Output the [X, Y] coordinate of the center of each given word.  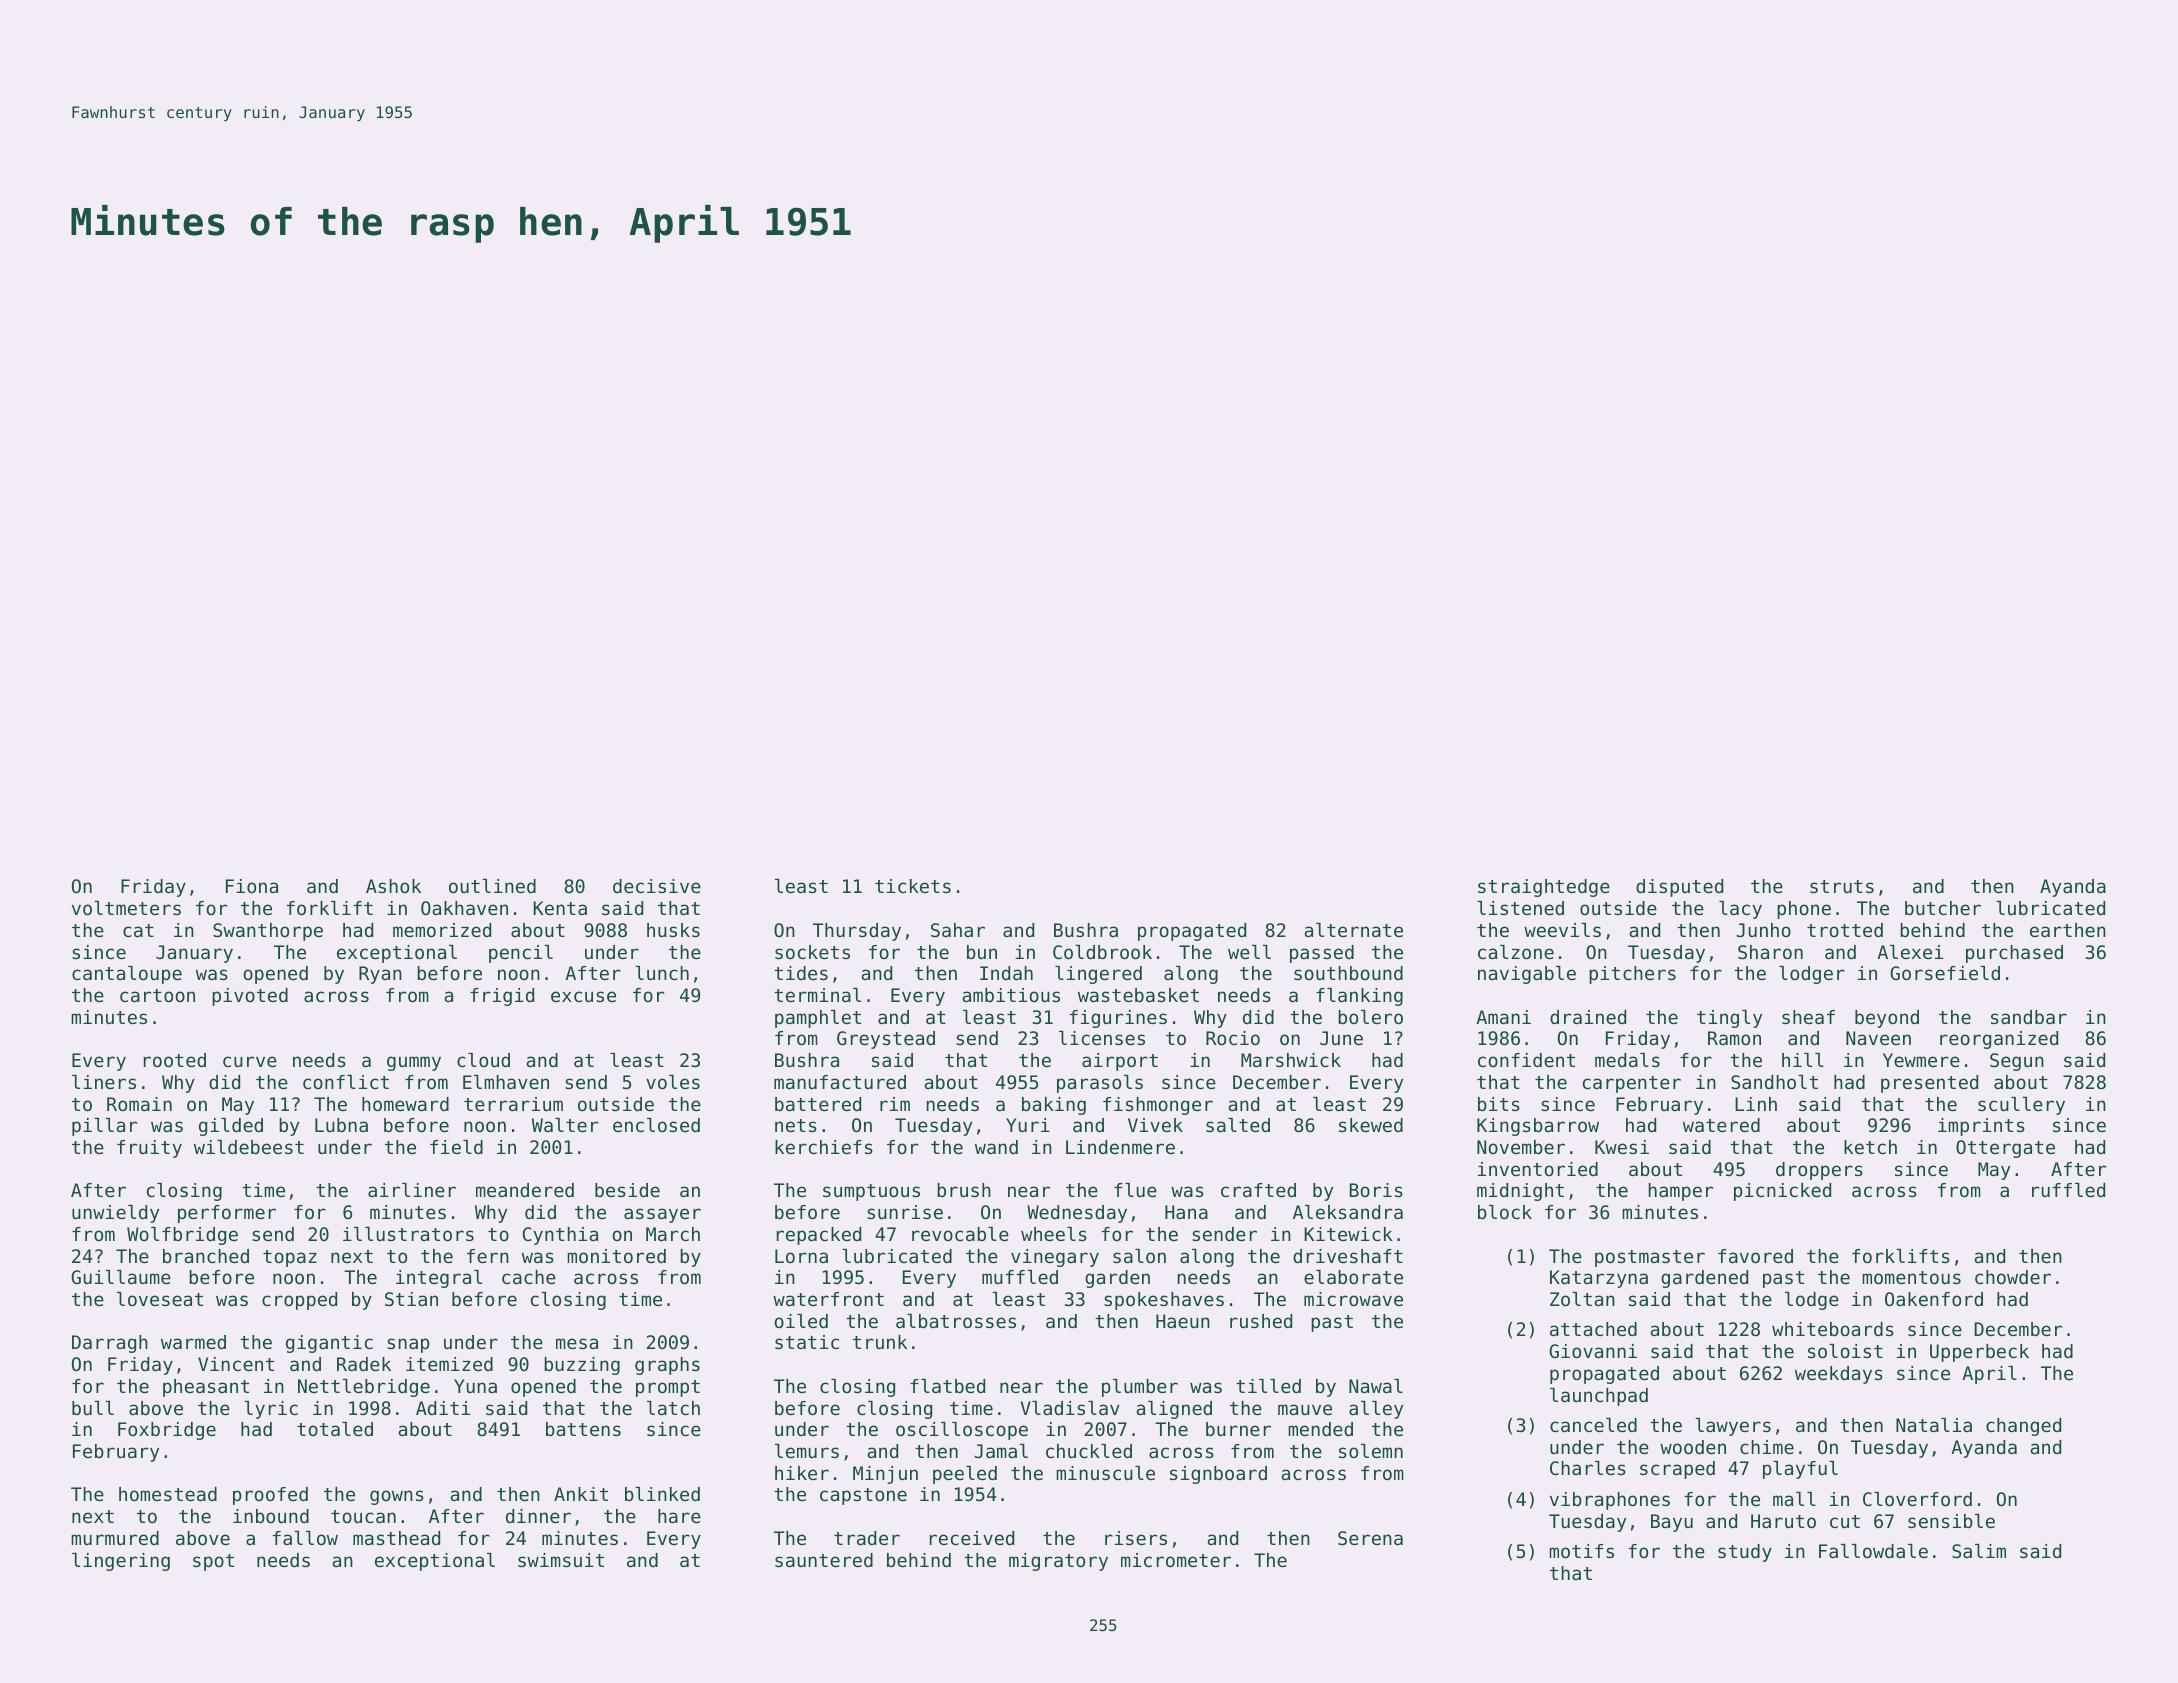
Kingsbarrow [1538, 1127]
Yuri [1028, 1125]
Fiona [252, 886]
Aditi [443, 1408]
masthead [396, 1538]
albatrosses [956, 1321]
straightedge [1544, 888]
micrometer [1176, 1560]
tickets [913, 886]
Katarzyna [1599, 1279]
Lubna [341, 1125]
